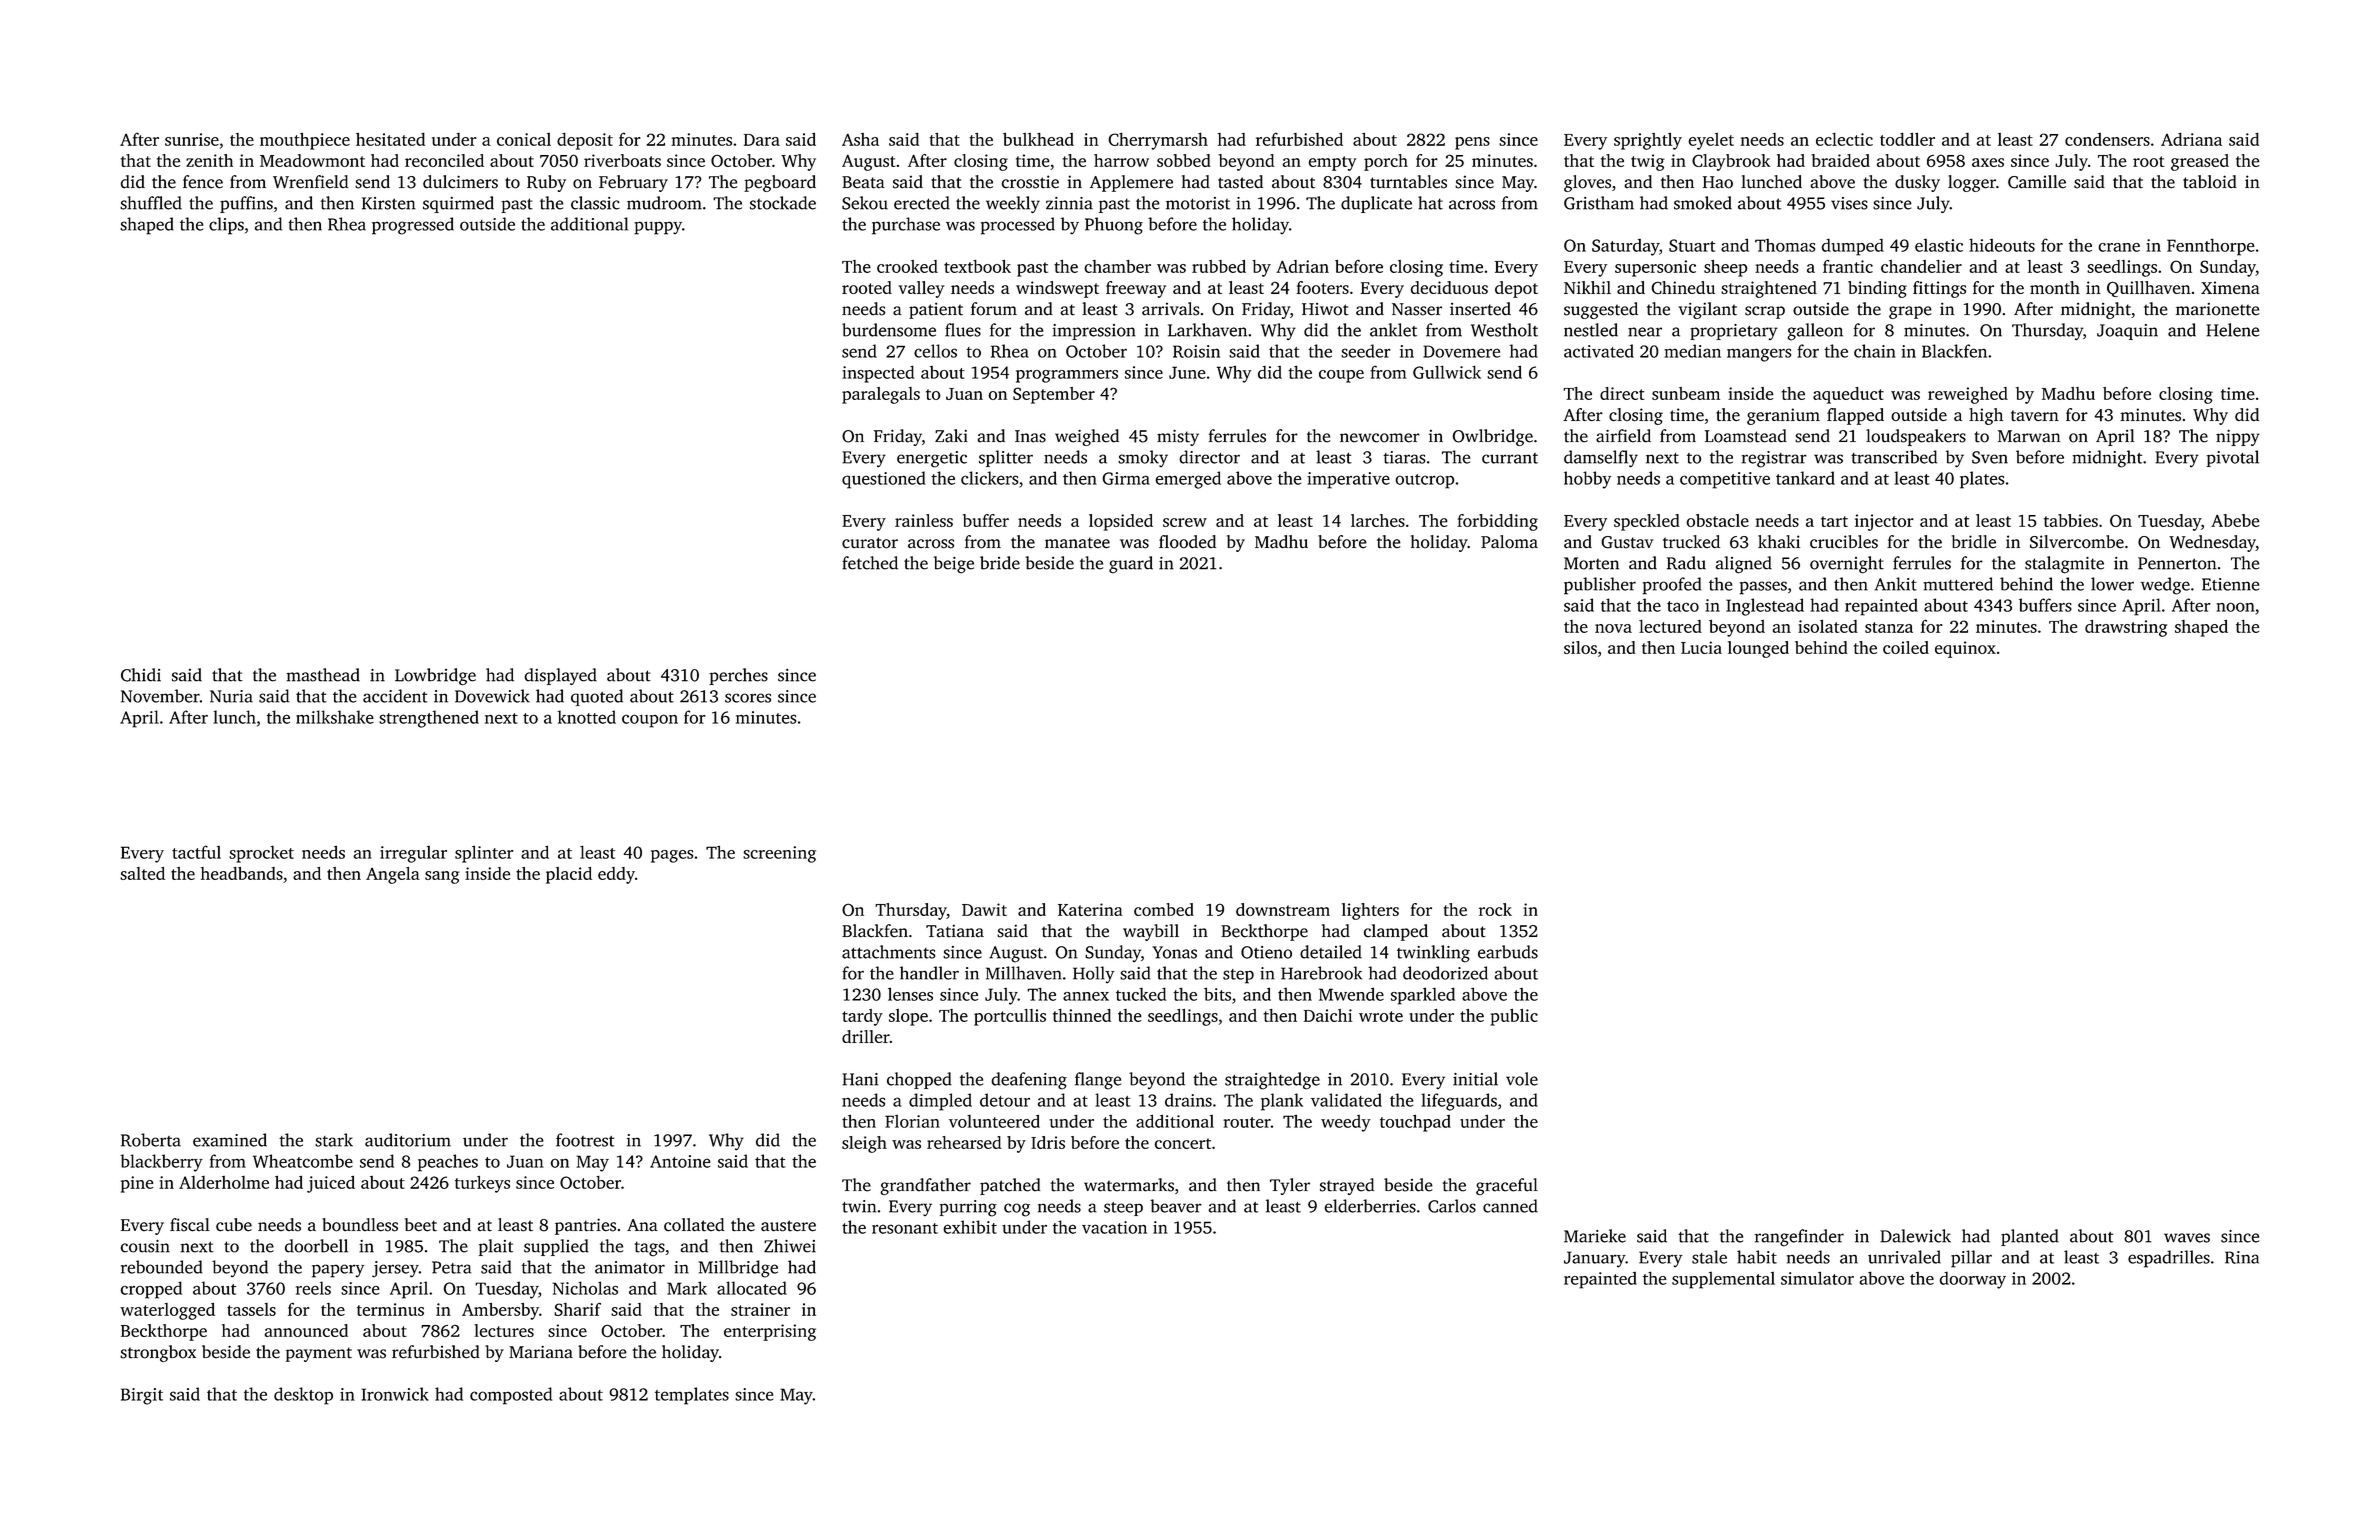 The width and height of the document is (2380, 1540). Describe the element at coordinates (1509, 542) in the document. I see `Paloma` at that location.
